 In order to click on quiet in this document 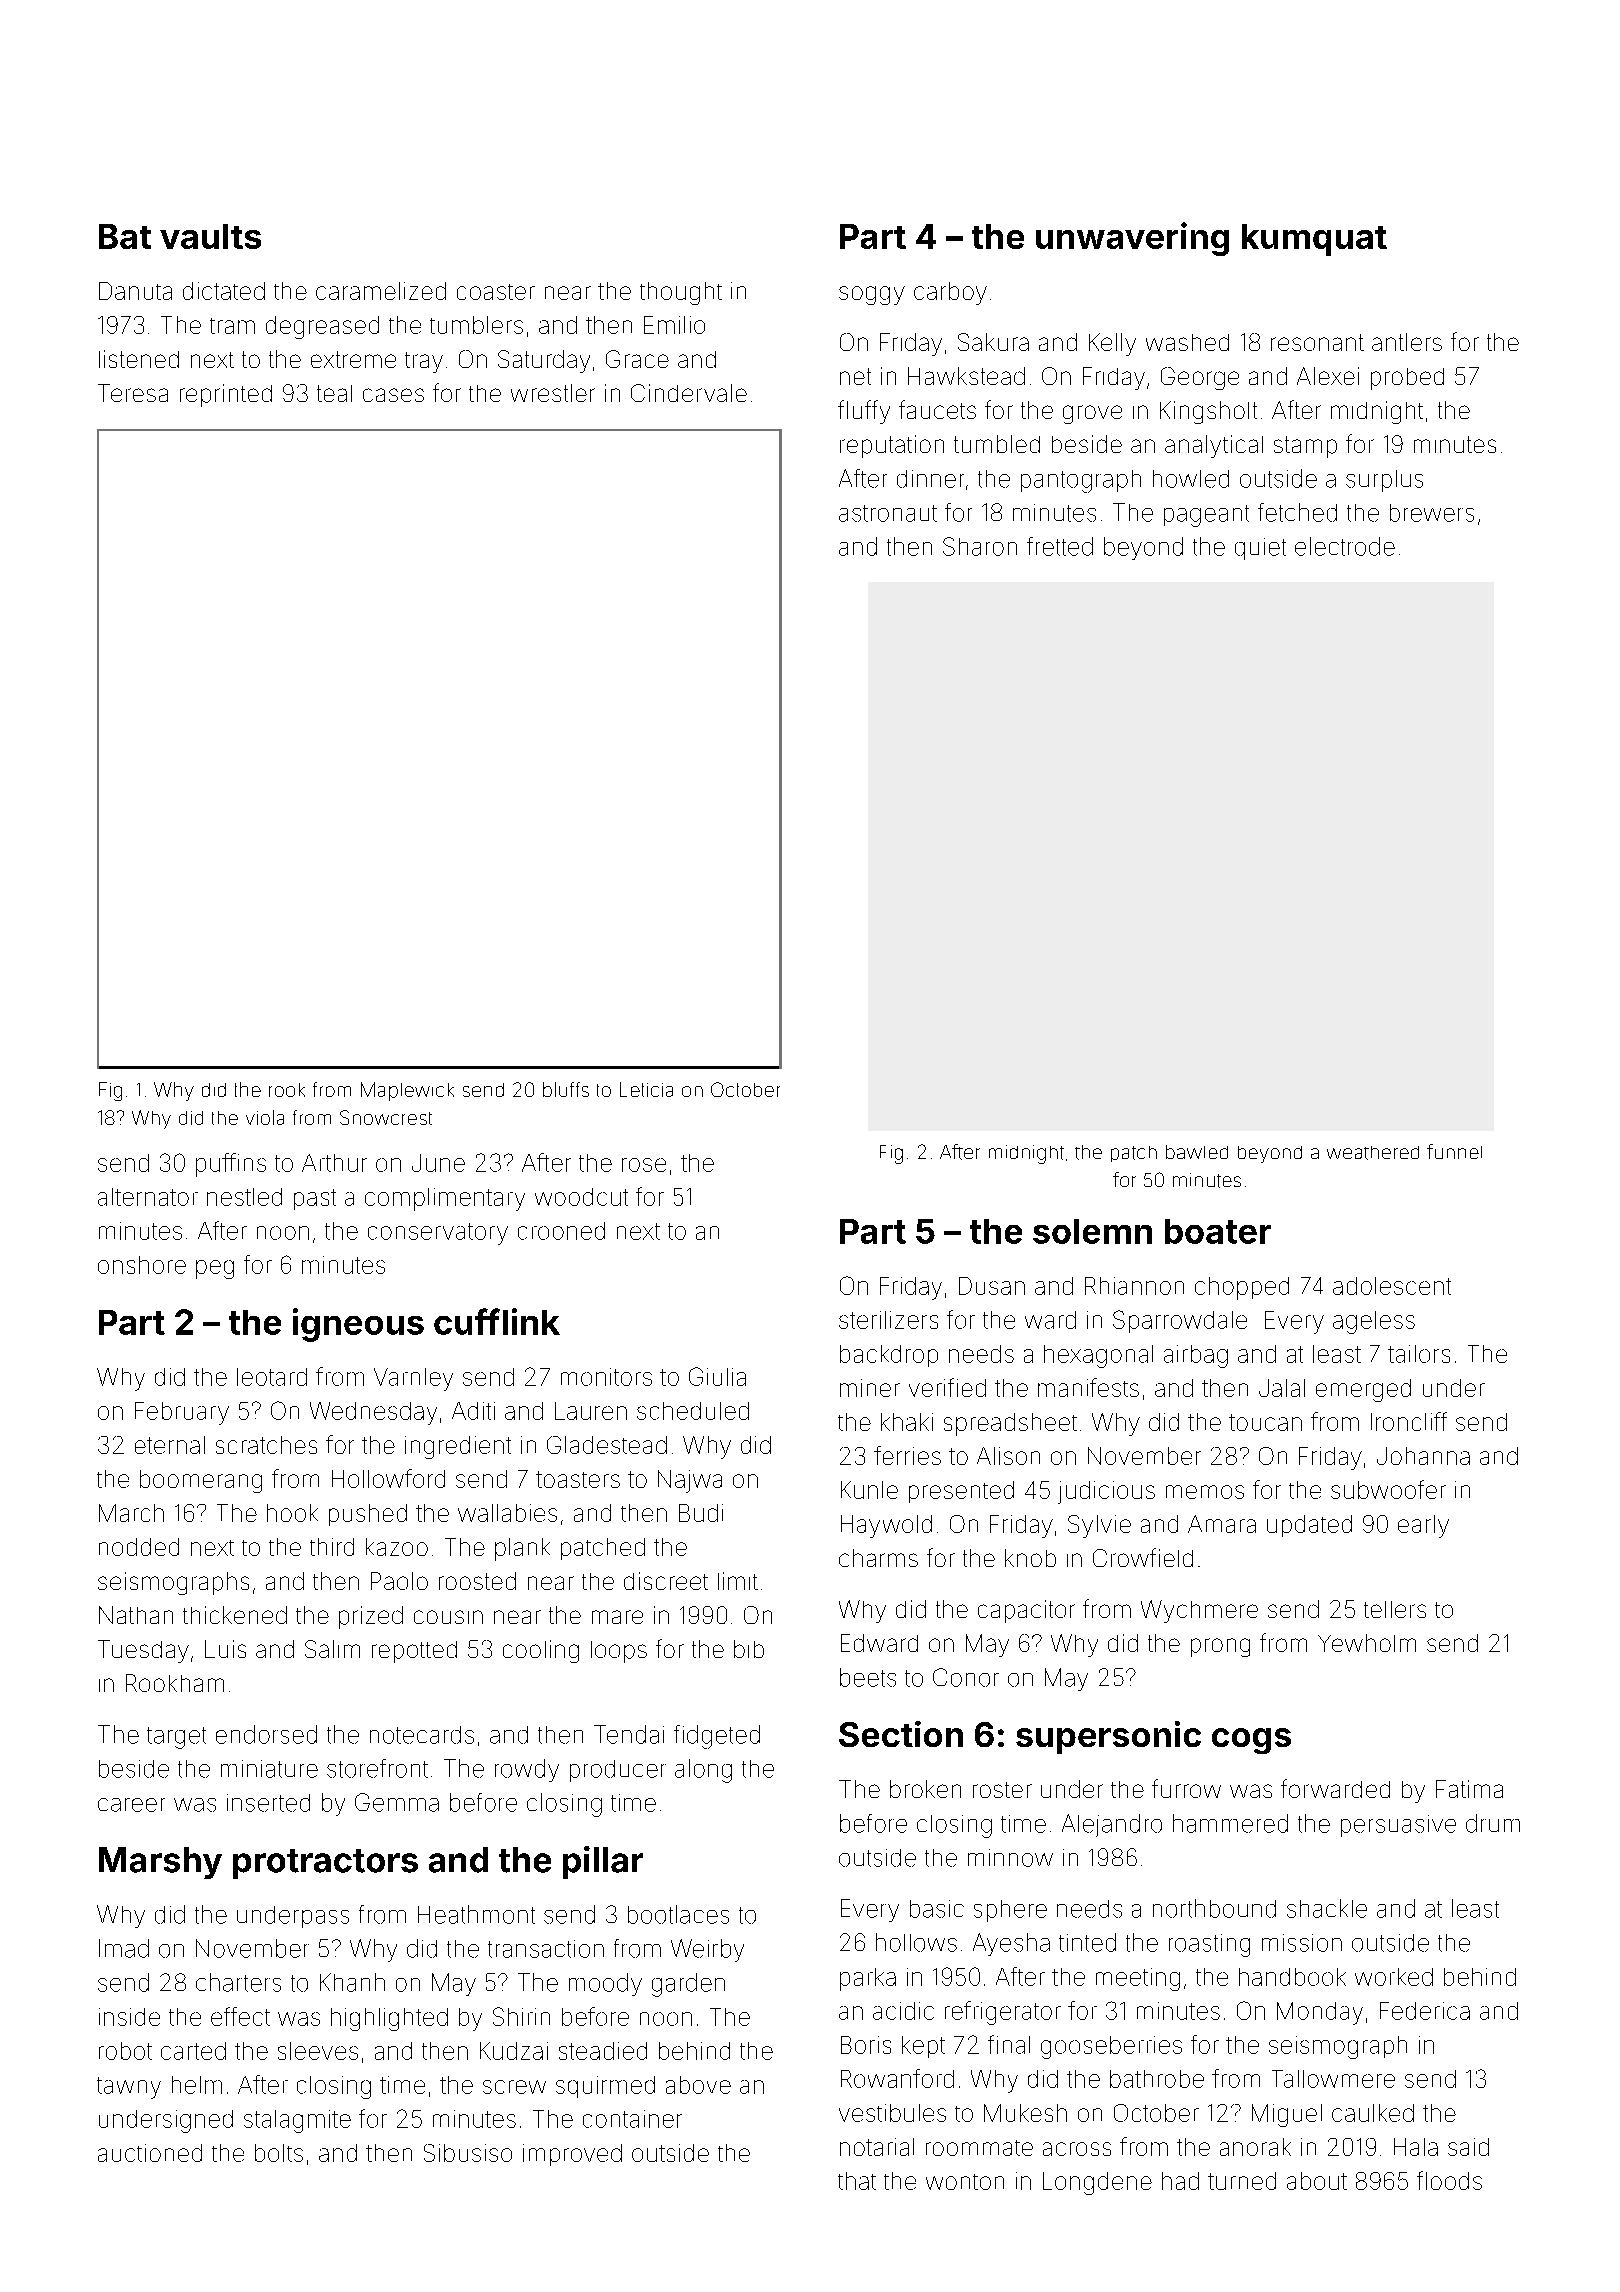, I will do `click(1260, 549)`.
